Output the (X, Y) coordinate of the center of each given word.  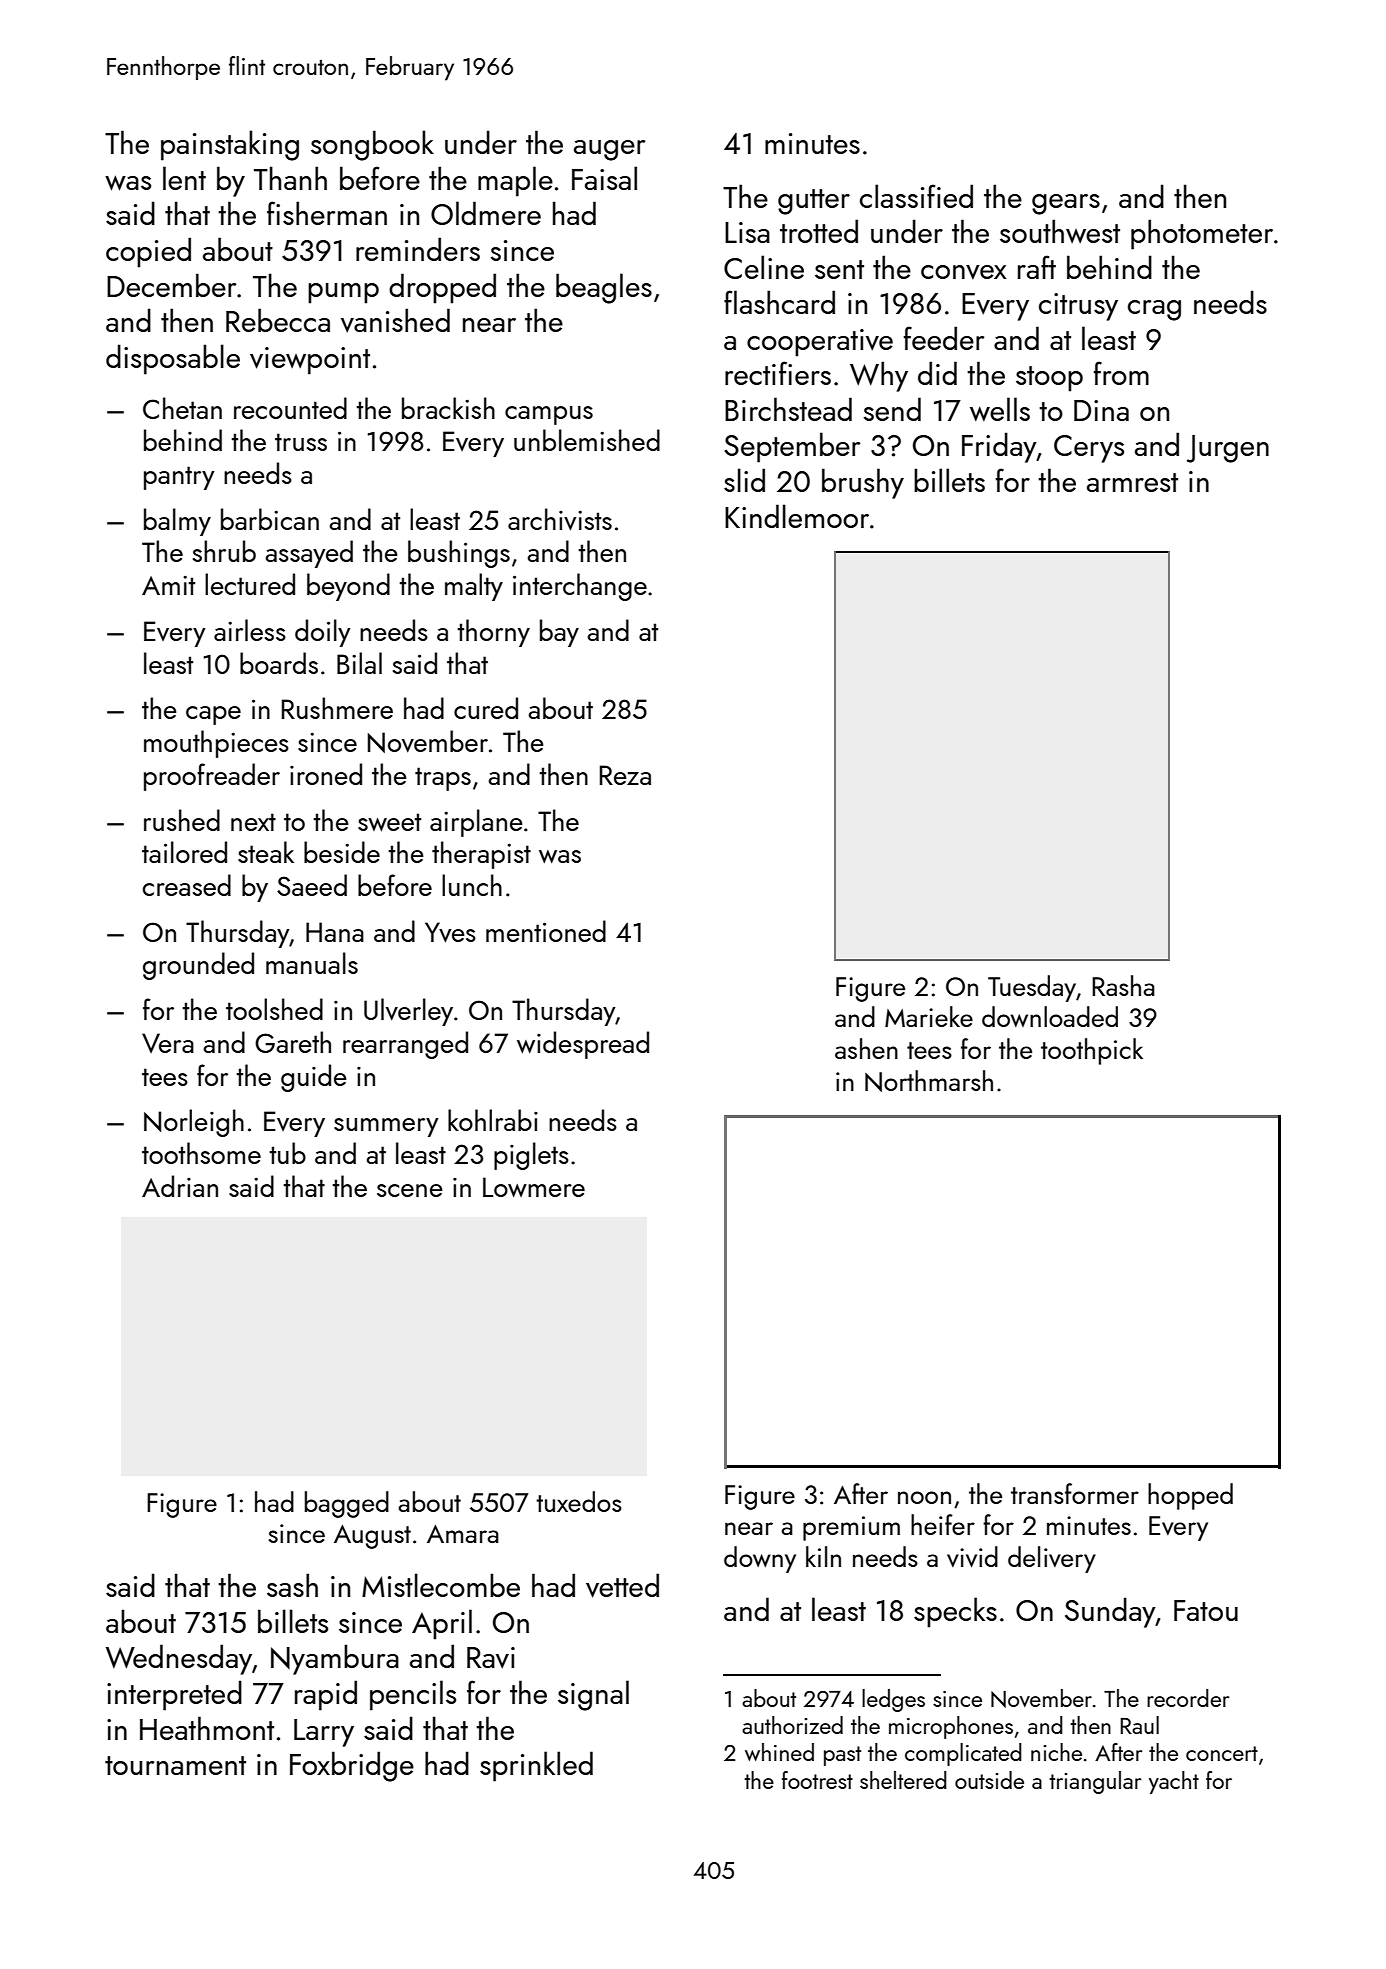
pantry (179, 478)
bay (559, 633)
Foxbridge (352, 1766)
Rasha (1123, 985)
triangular (1095, 1782)
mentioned (546, 931)
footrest (817, 1780)
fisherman (327, 213)
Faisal (604, 178)
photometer (1202, 234)
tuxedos (579, 1501)
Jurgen (1228, 449)
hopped (1190, 1496)
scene (410, 1190)
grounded (198, 966)
